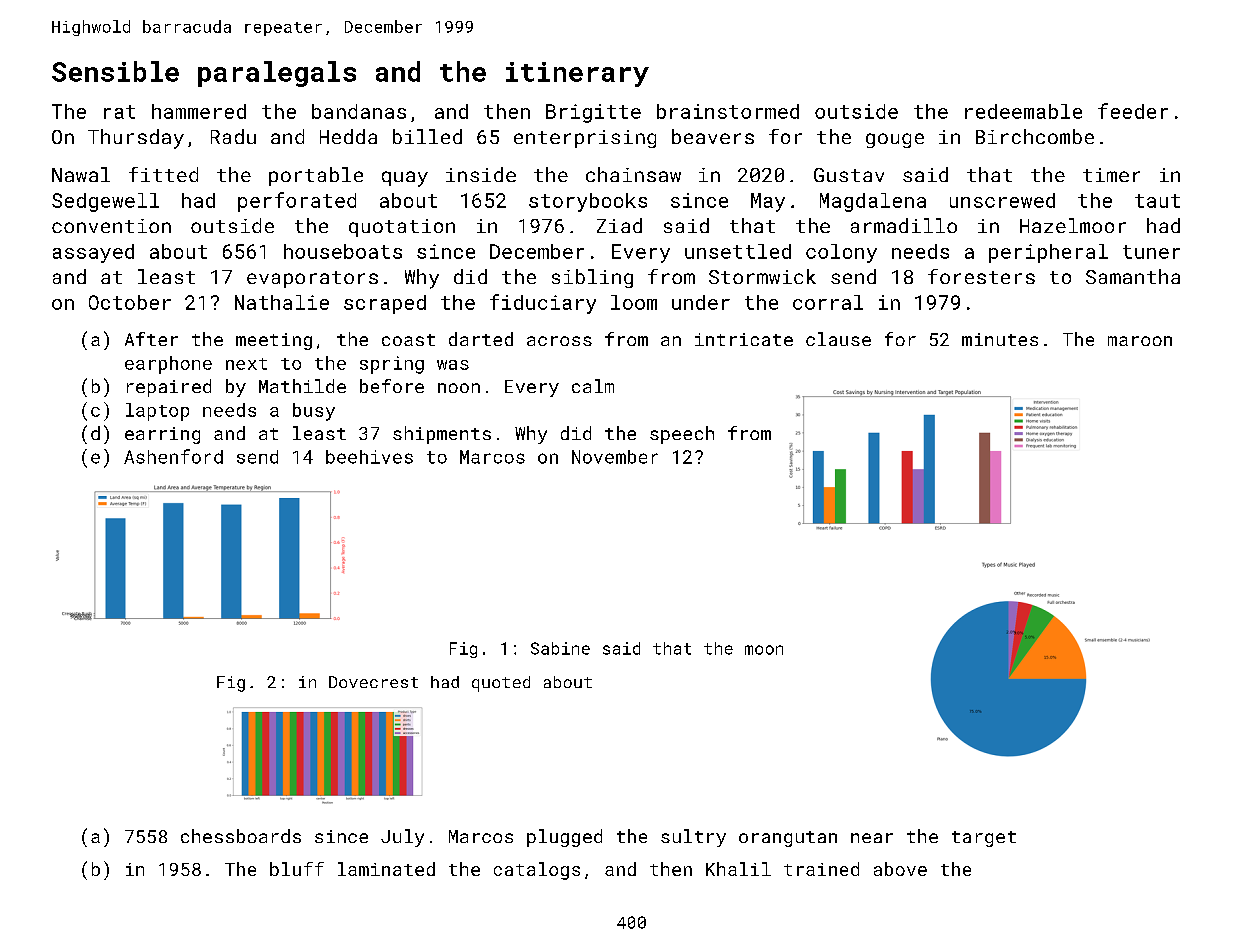  Describe the element at coordinates (577, 74) in the screenshot. I see `itinerary` at that location.
